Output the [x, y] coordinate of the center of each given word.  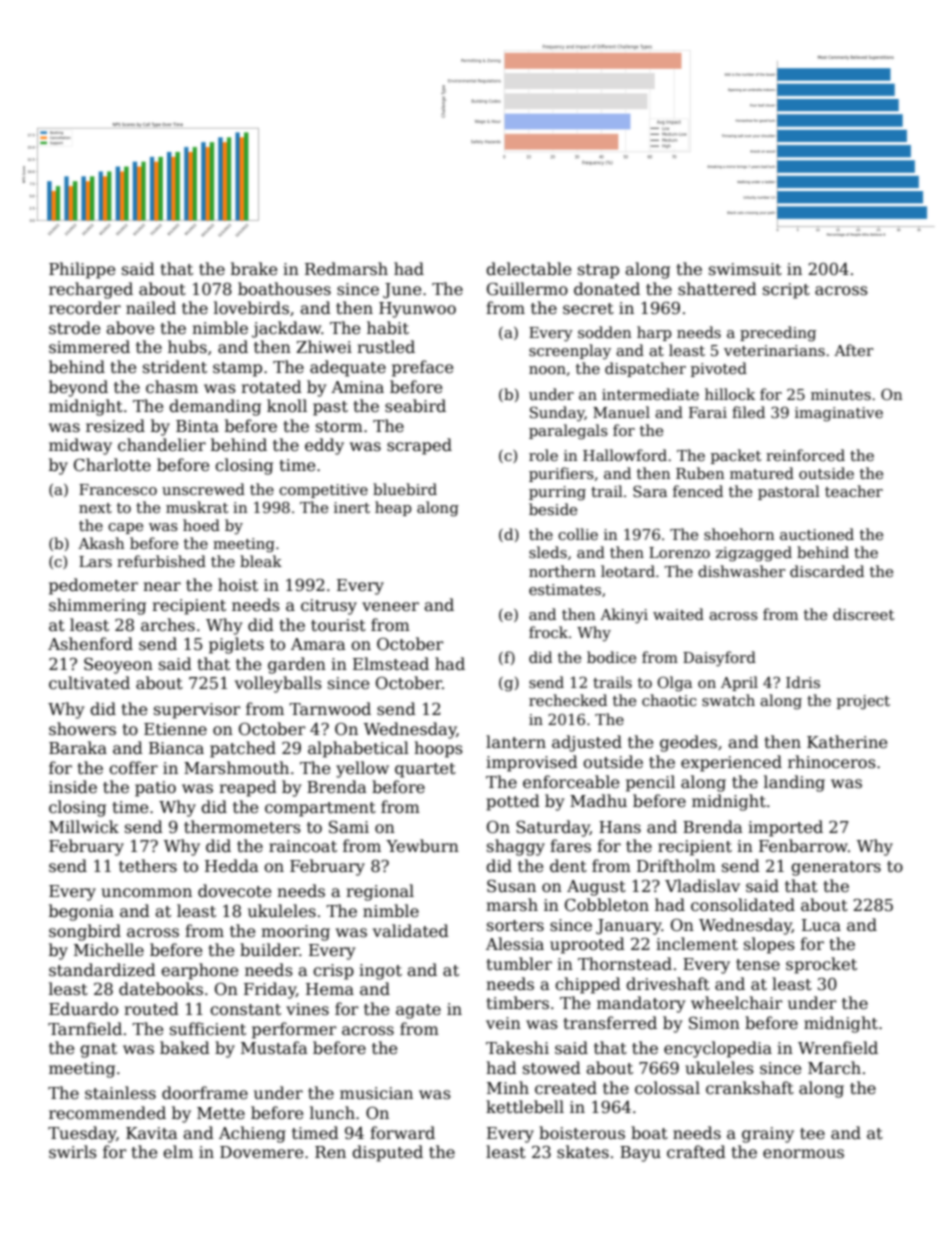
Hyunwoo [417, 310]
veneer [390, 607]
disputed [387, 1153]
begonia [81, 912]
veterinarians [774, 350]
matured [762, 473]
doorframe [205, 1093]
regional [380, 892]
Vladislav [702, 885]
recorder [85, 308]
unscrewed [203, 489]
